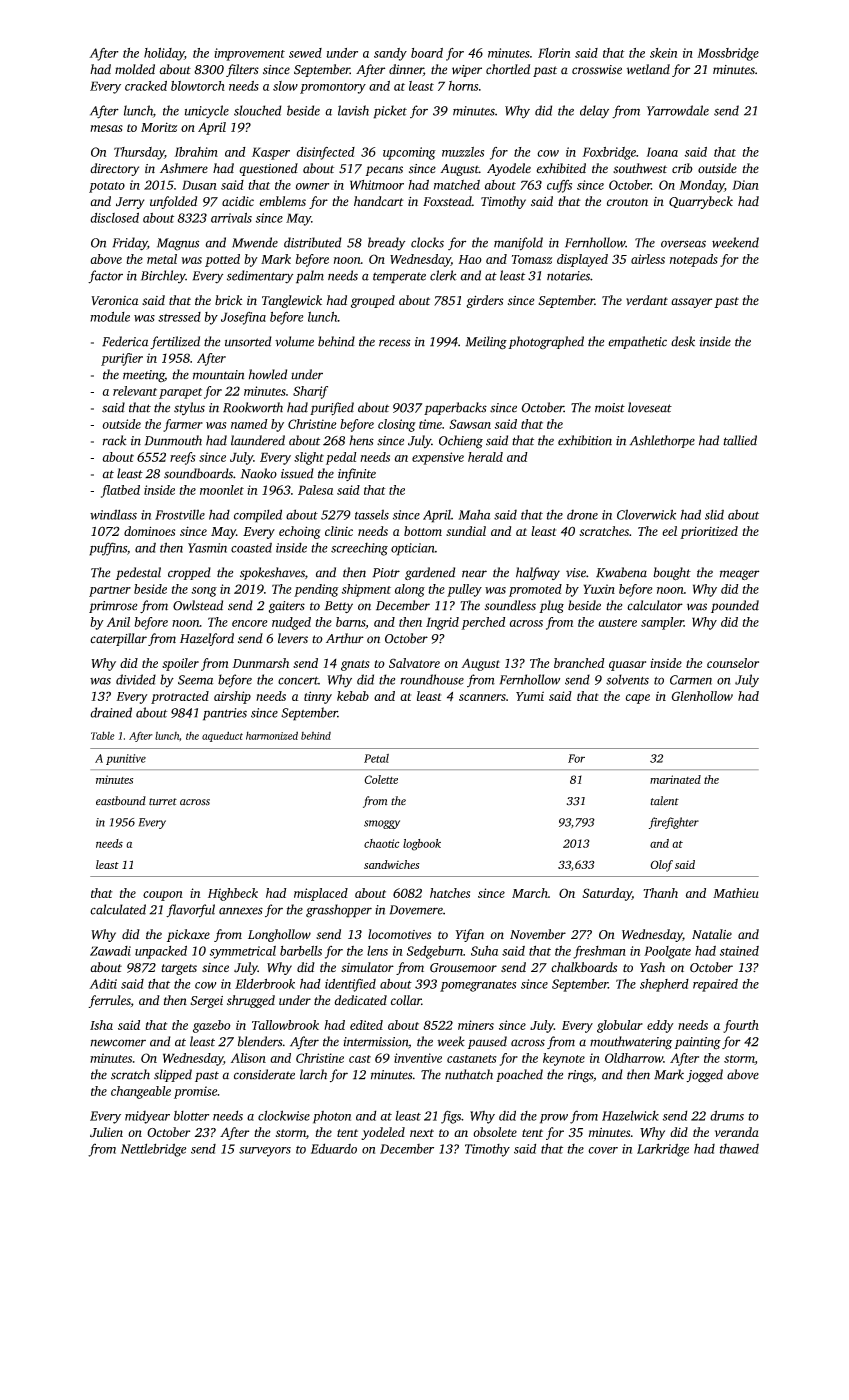 The image size is (849, 1400). I want to click on firefighter, so click(674, 823).
